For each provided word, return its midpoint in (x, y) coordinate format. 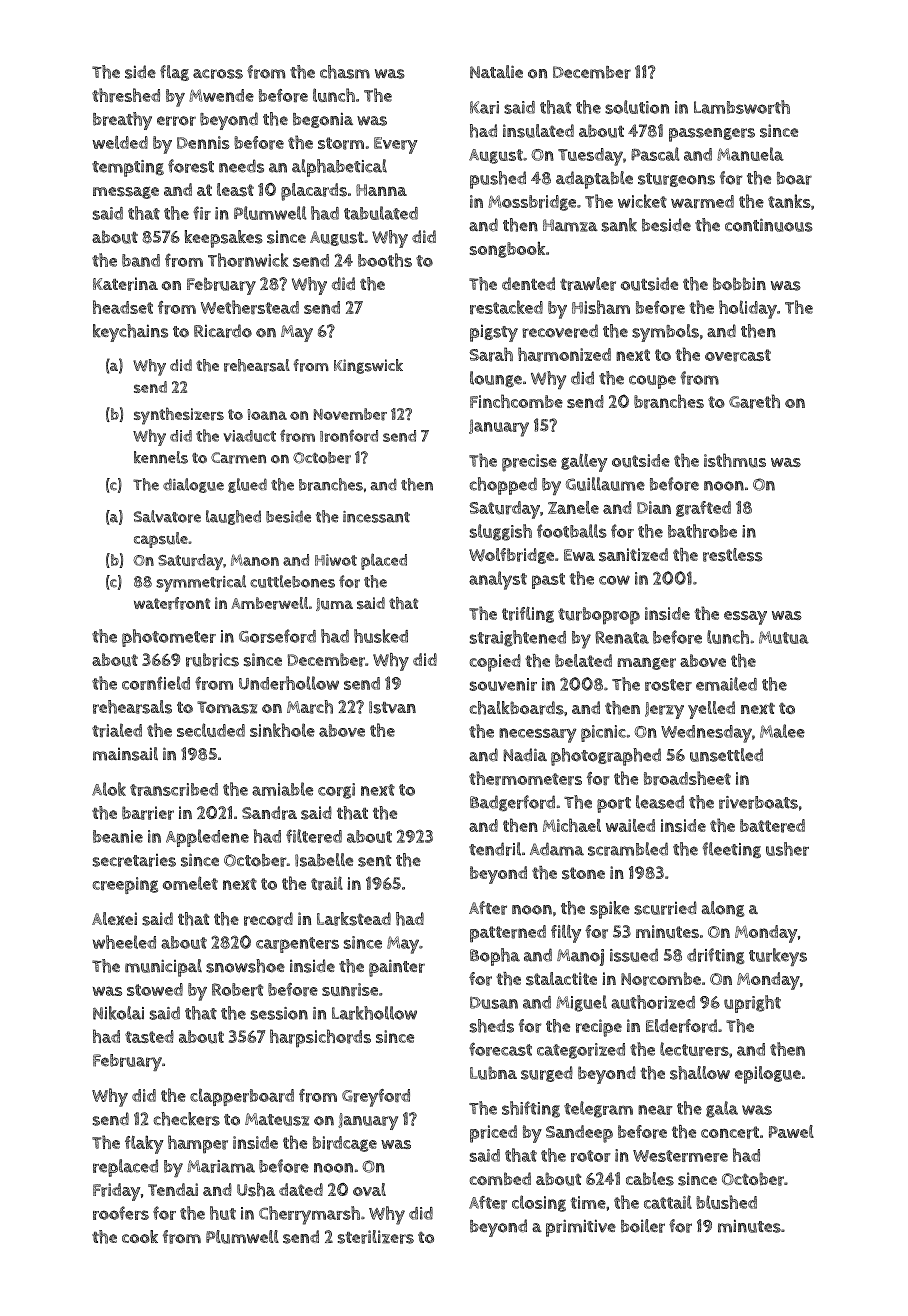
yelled (711, 710)
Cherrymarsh (309, 1215)
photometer (169, 638)
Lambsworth (742, 107)
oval (369, 1189)
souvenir (503, 684)
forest (191, 166)
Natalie (496, 72)
